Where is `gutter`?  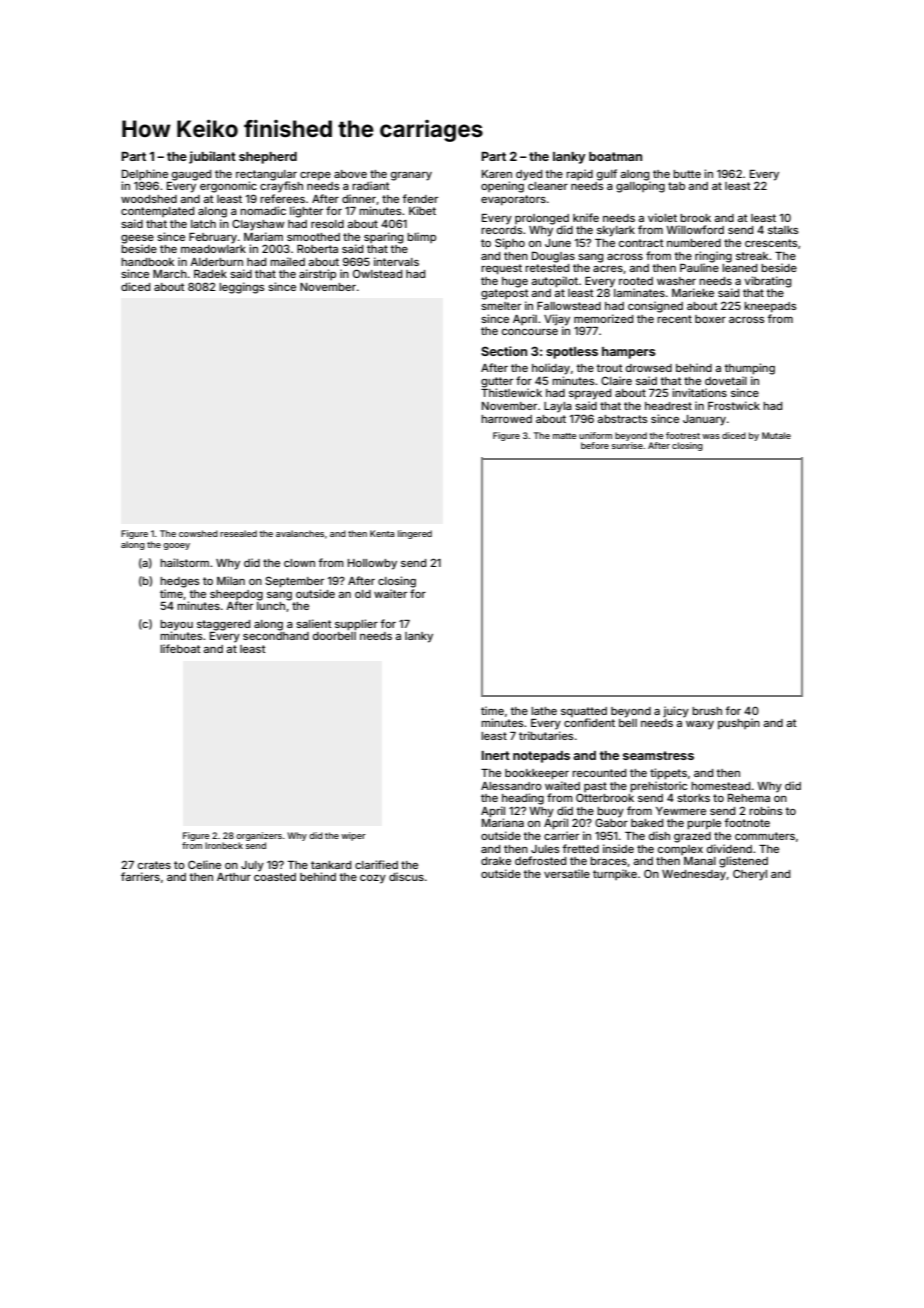 gutter is located at coordinates (497, 382).
